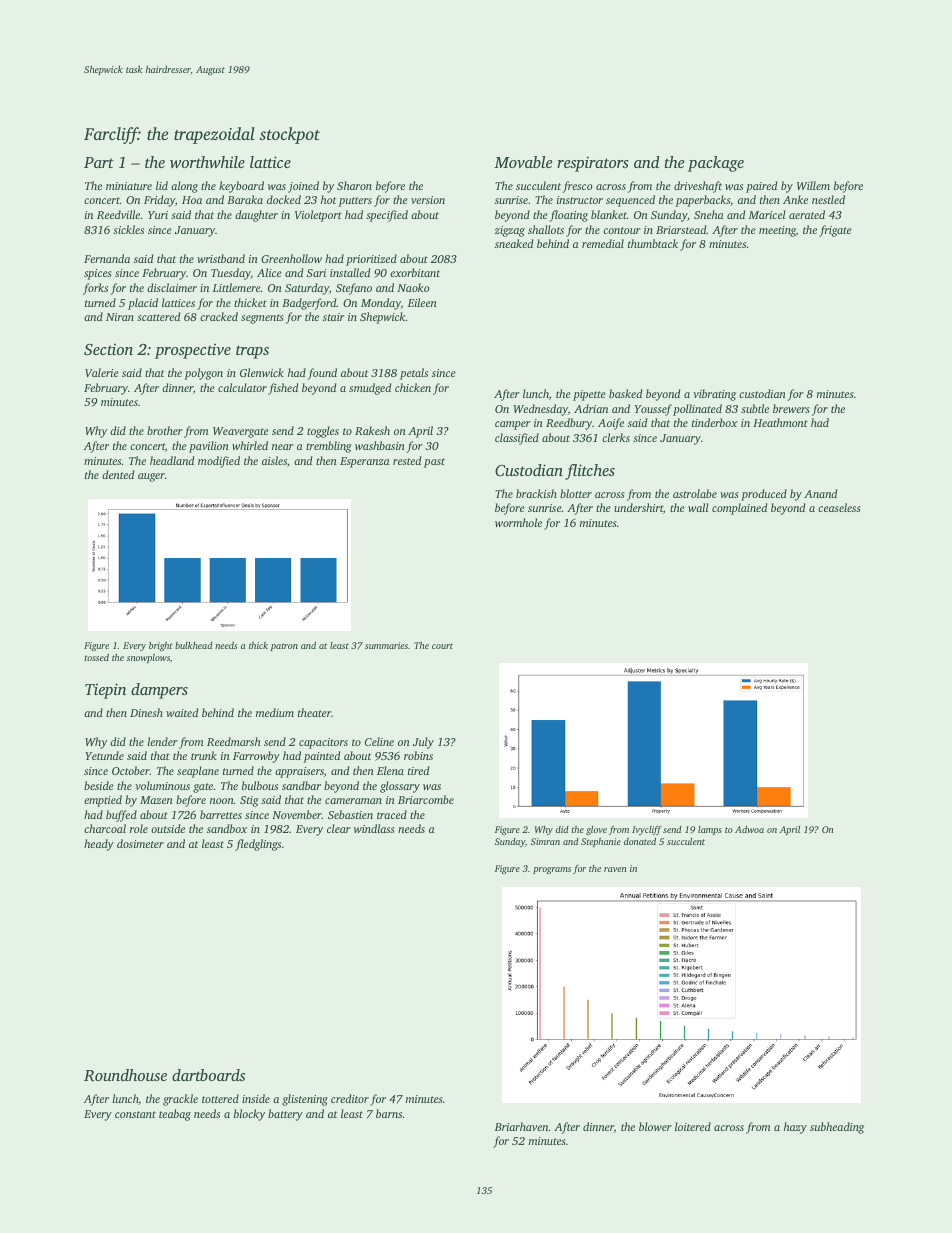 This page has height=1233, width=952. I want to click on joined, so click(303, 187).
